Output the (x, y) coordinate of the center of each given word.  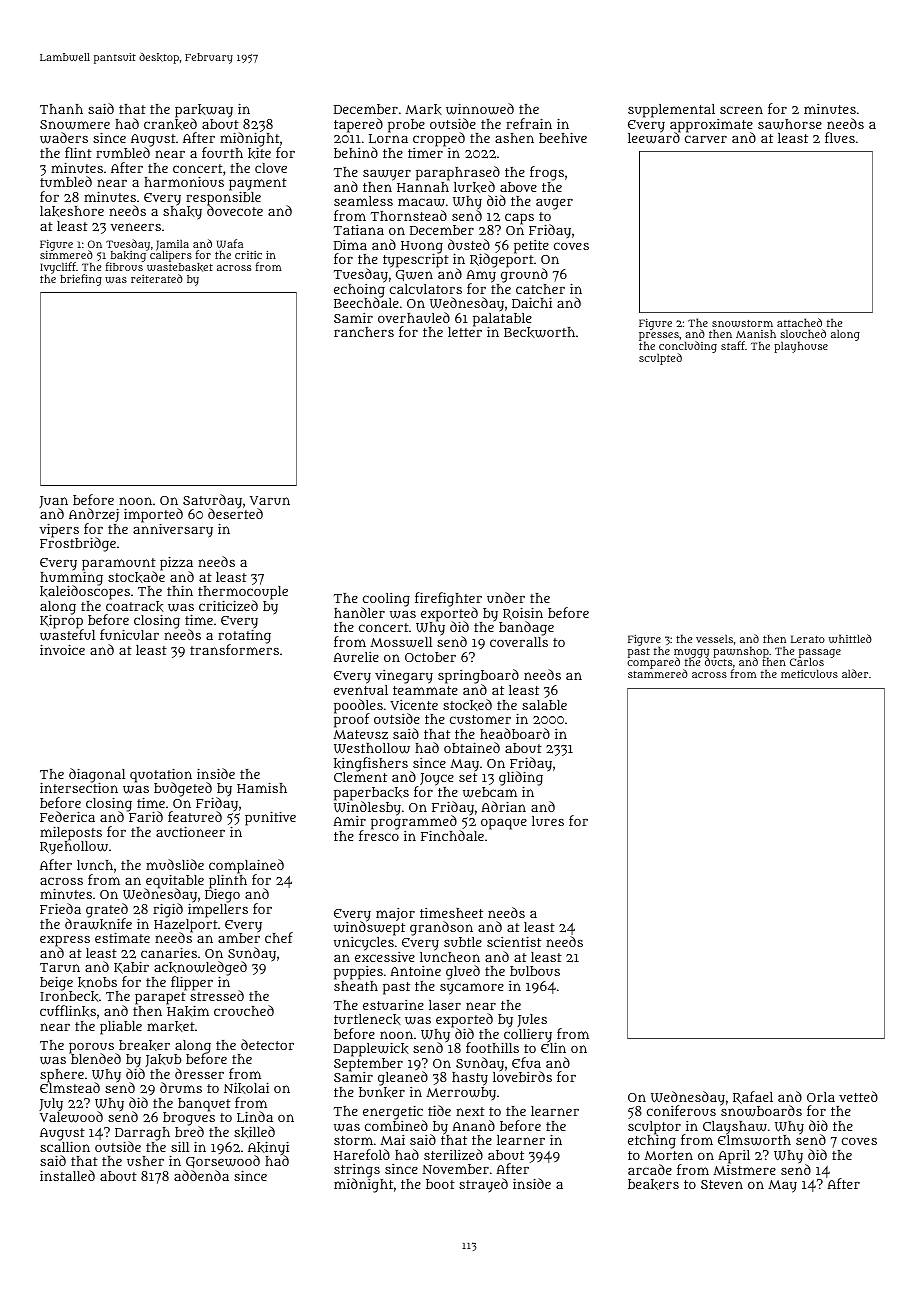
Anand (473, 1125)
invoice (62, 650)
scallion (65, 1147)
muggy (691, 653)
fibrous (124, 267)
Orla (821, 1097)
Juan (53, 502)
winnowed (480, 109)
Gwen (414, 275)
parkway (204, 111)
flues (840, 137)
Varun (270, 500)
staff (733, 345)
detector (267, 1044)
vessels (714, 638)
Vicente (414, 705)
